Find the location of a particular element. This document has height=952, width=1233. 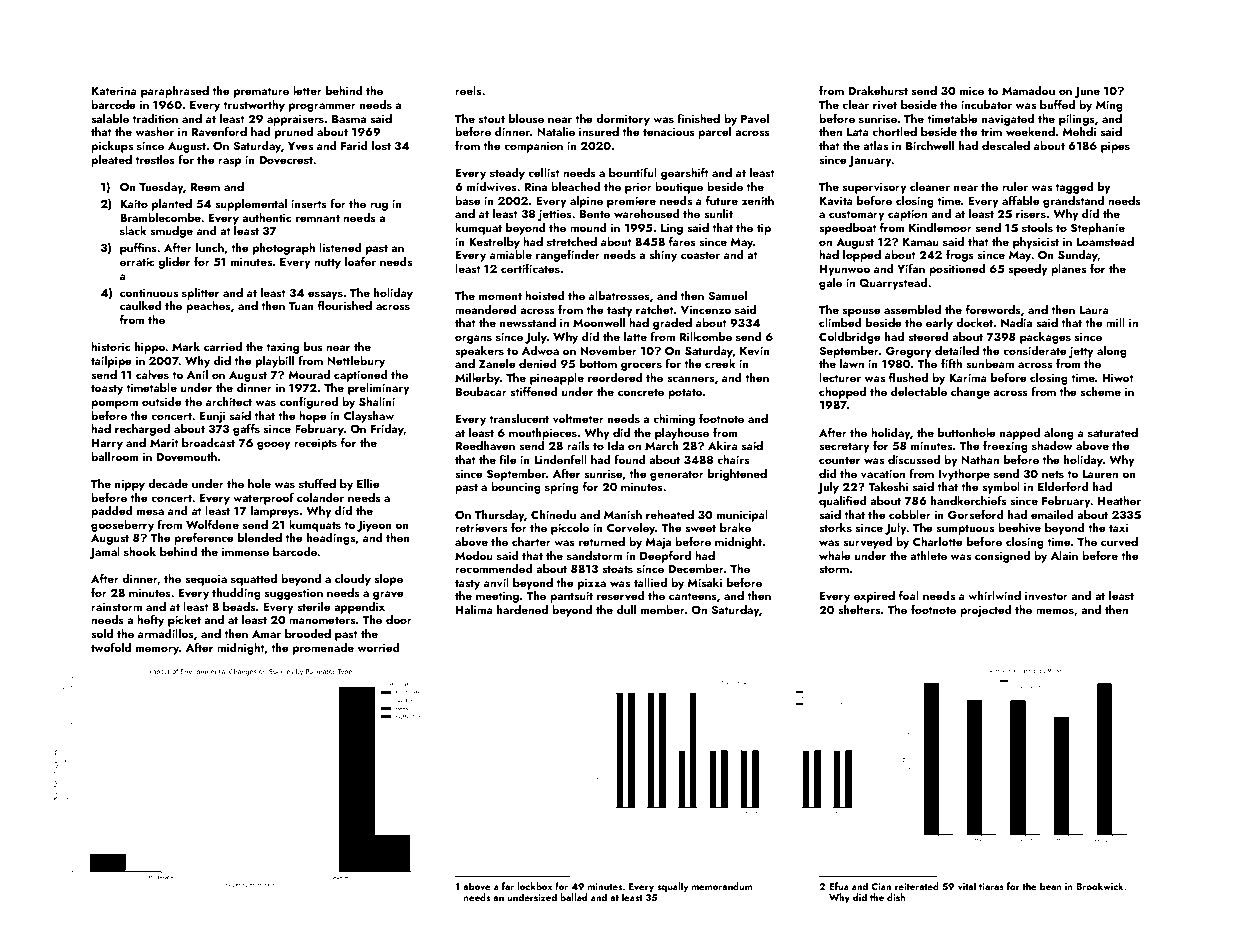

worried is located at coordinates (379, 647).
